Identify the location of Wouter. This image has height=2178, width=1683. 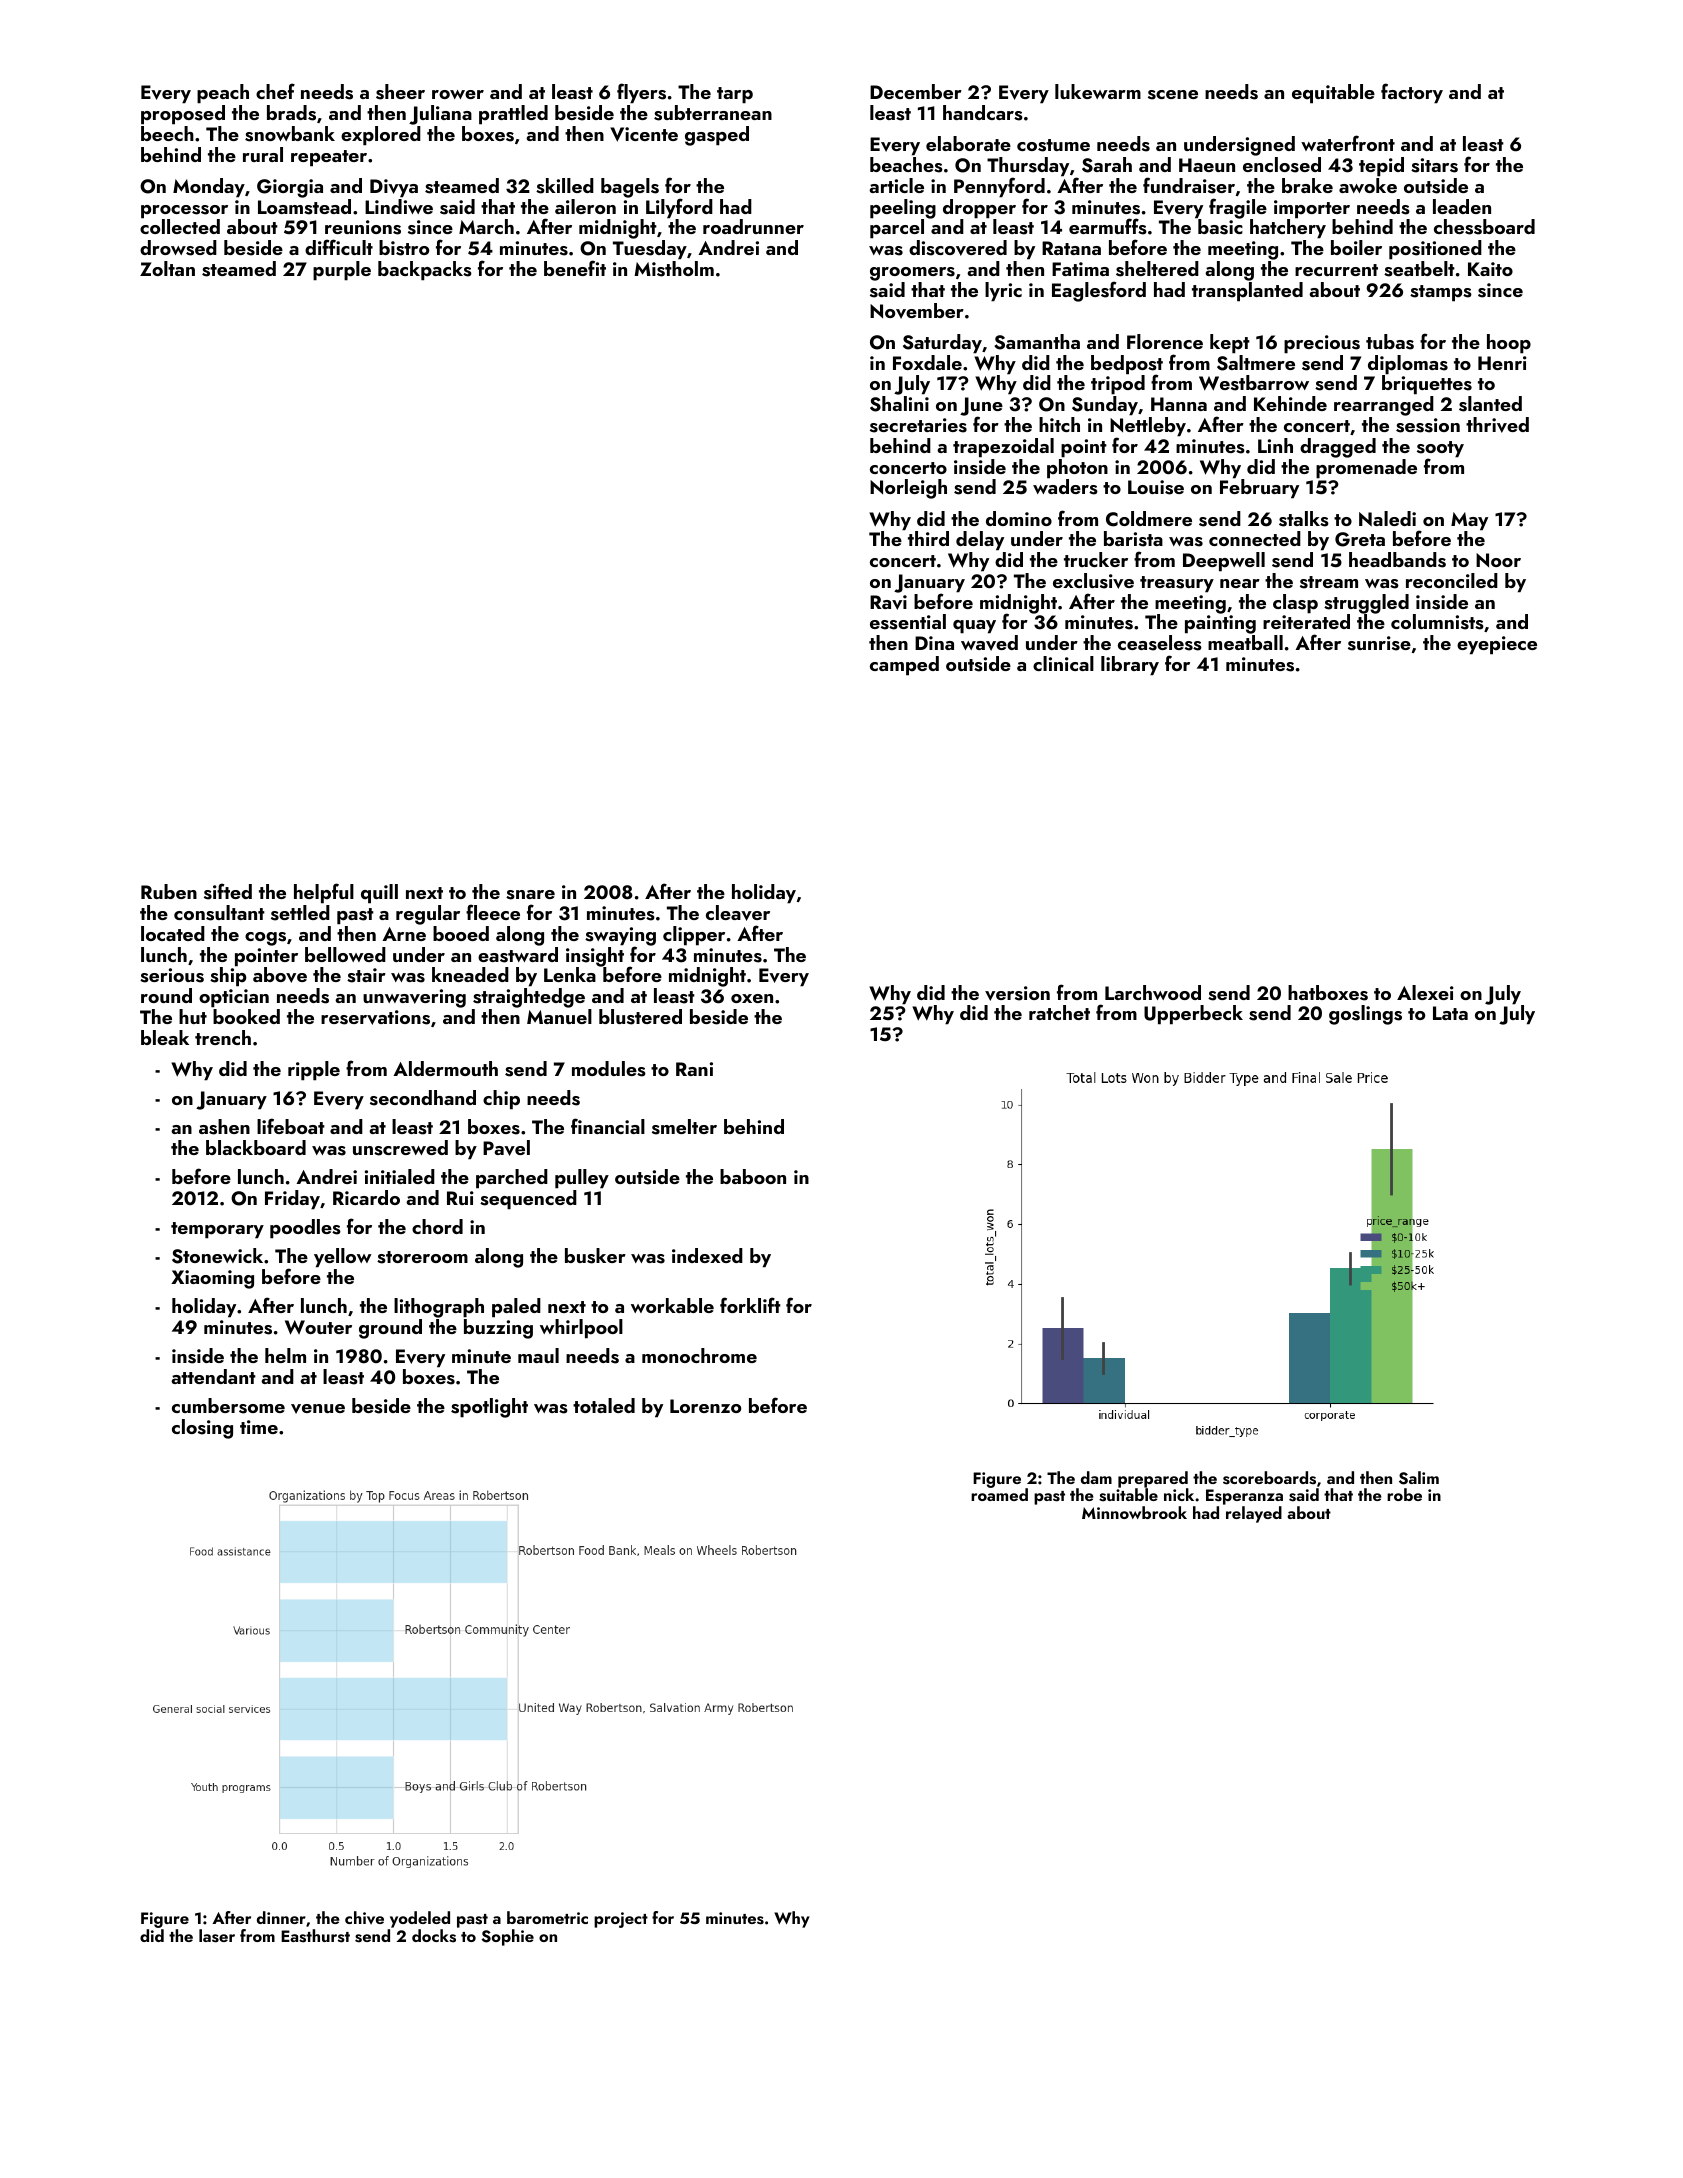
(318, 1327).
